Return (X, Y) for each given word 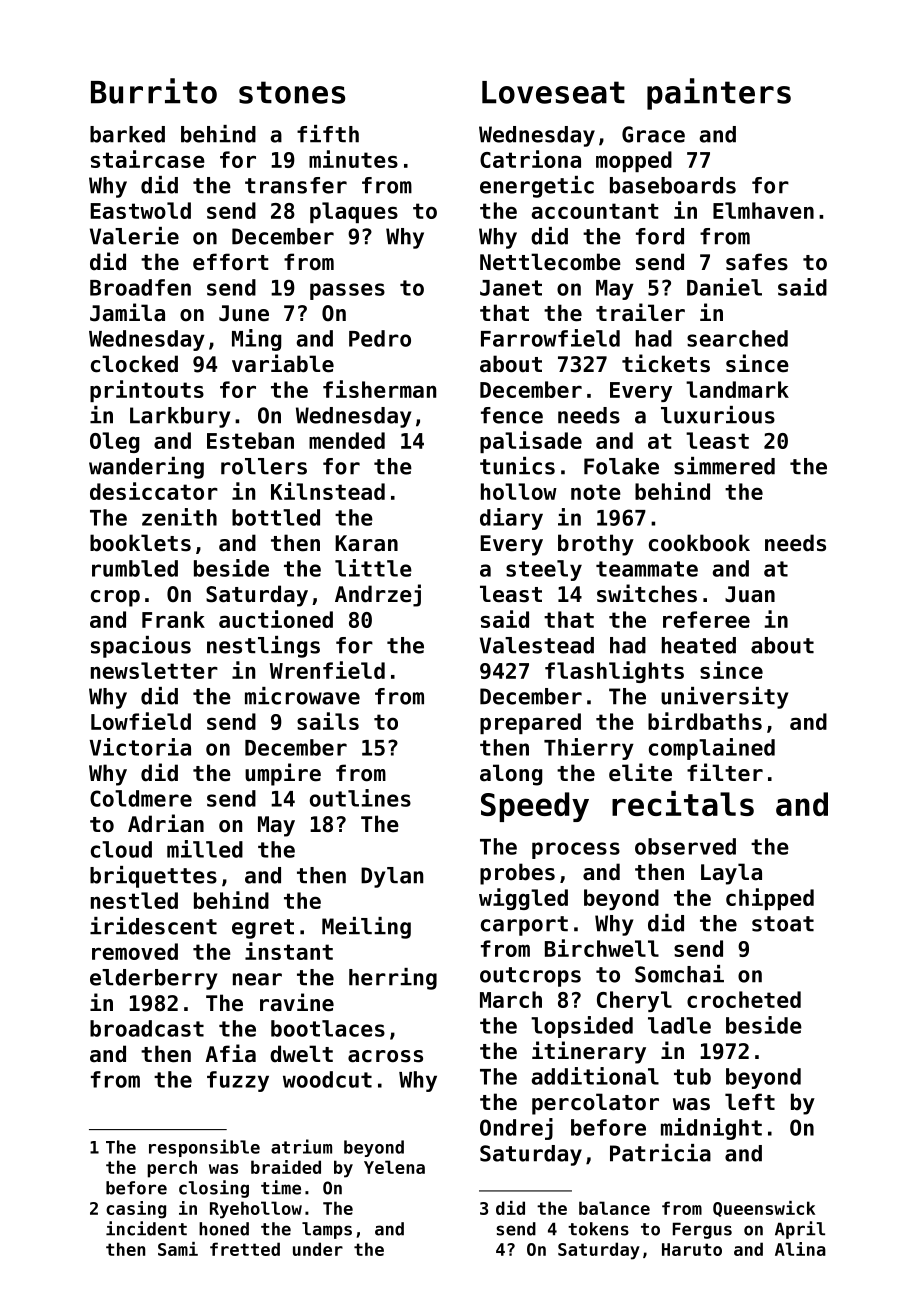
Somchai (679, 974)
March (511, 999)
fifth (328, 134)
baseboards (673, 185)
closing (214, 1189)
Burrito (154, 91)
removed (135, 951)
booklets (140, 543)
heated (699, 645)
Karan (366, 543)
